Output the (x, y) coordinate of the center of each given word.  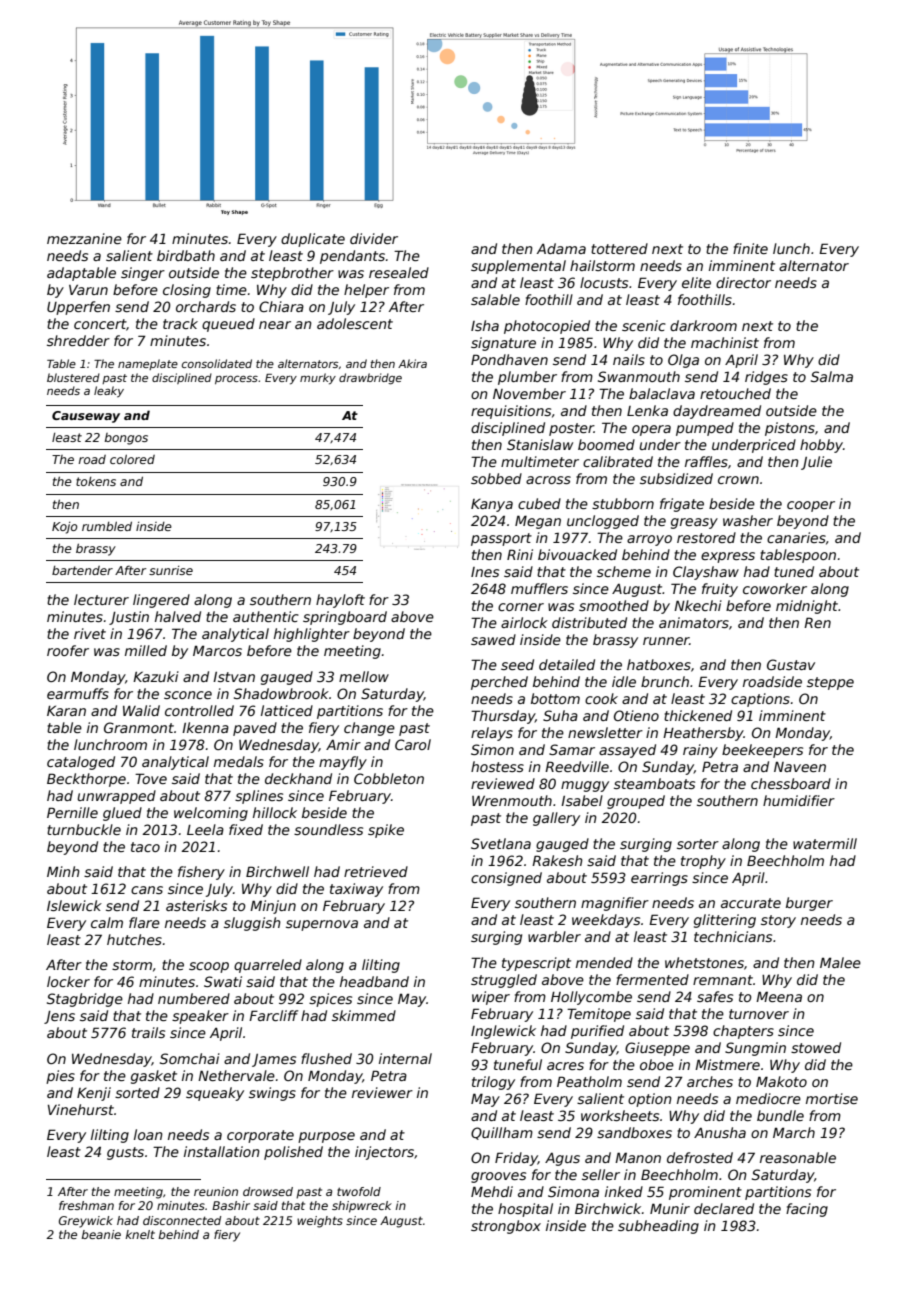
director (743, 282)
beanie (101, 1234)
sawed (493, 639)
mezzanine (84, 238)
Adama (561, 248)
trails (148, 1032)
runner (666, 641)
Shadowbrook (281, 693)
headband (374, 981)
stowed (816, 1047)
